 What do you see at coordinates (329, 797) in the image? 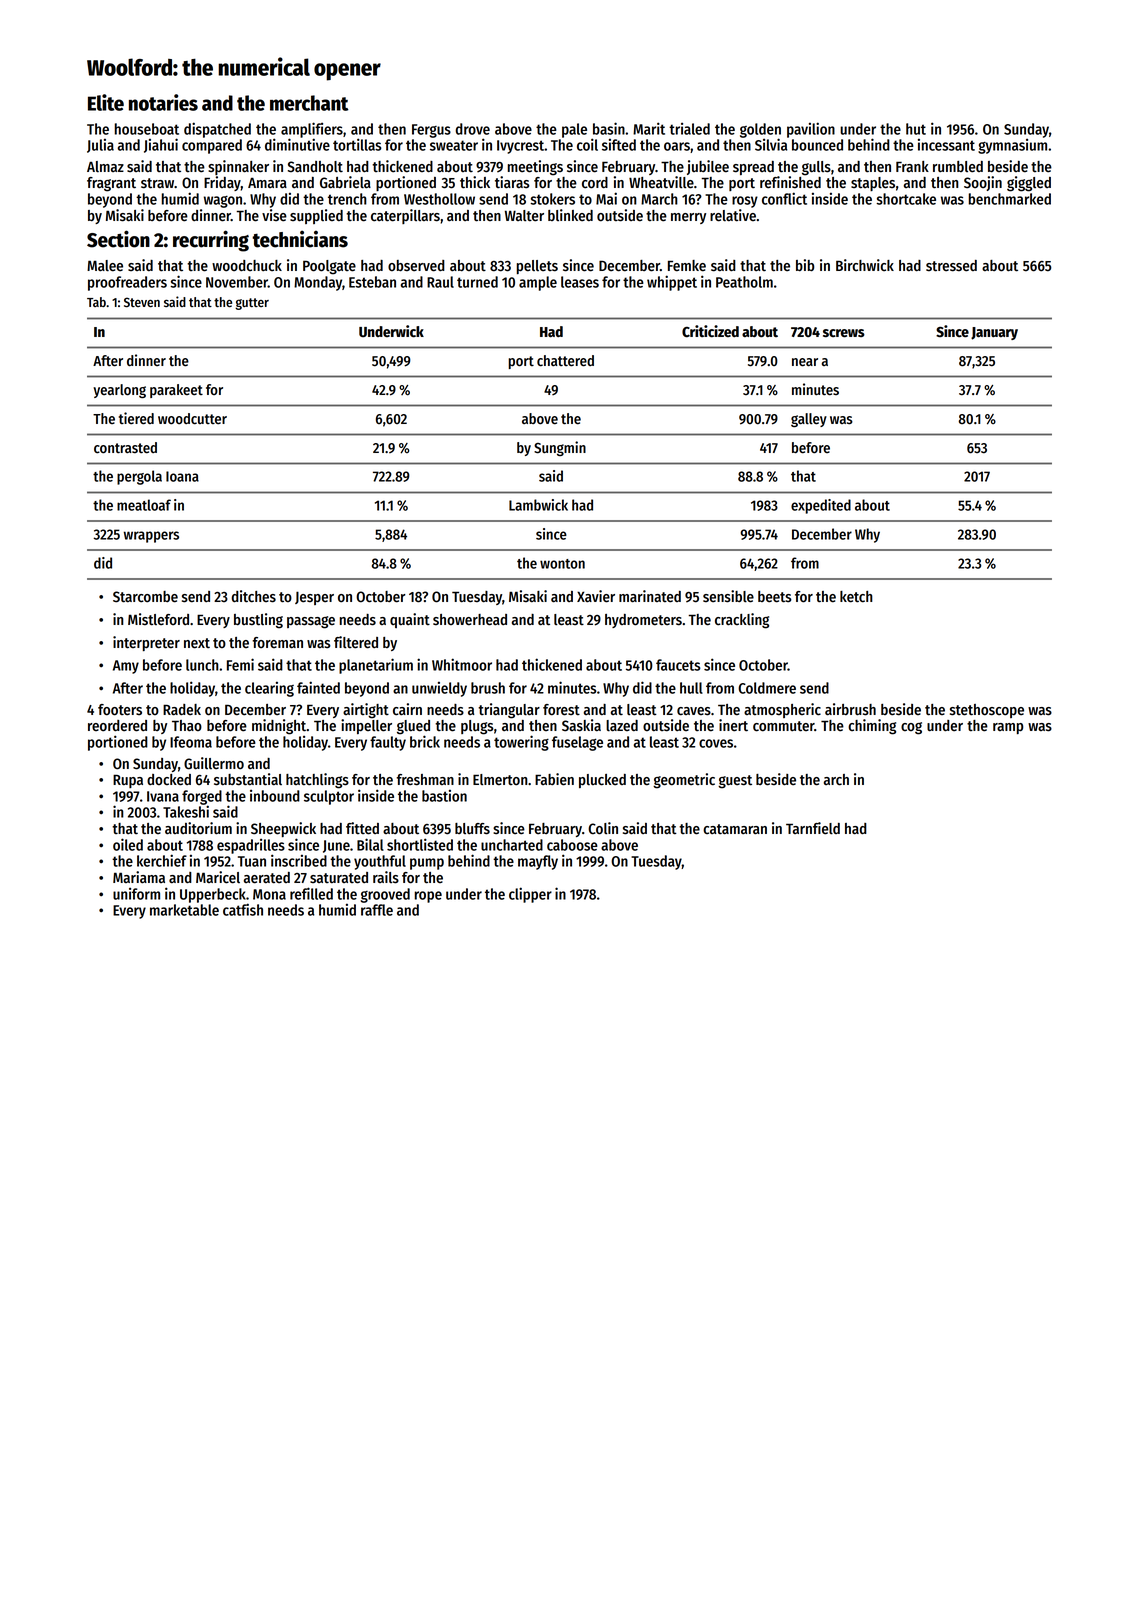
I see `sculptor` at bounding box center [329, 797].
